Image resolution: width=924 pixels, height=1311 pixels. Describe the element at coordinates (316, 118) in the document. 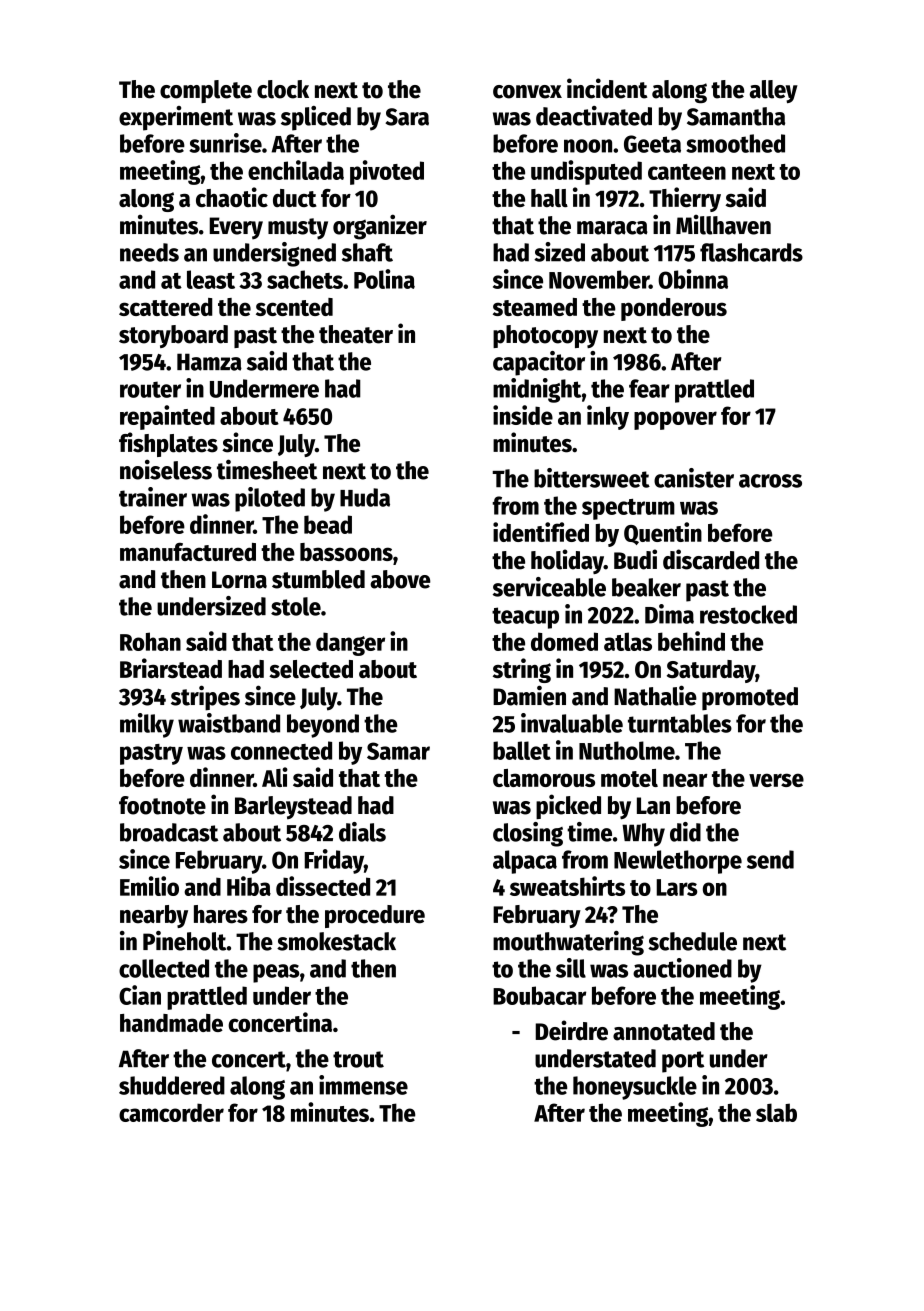

I see `spliced` at that location.
